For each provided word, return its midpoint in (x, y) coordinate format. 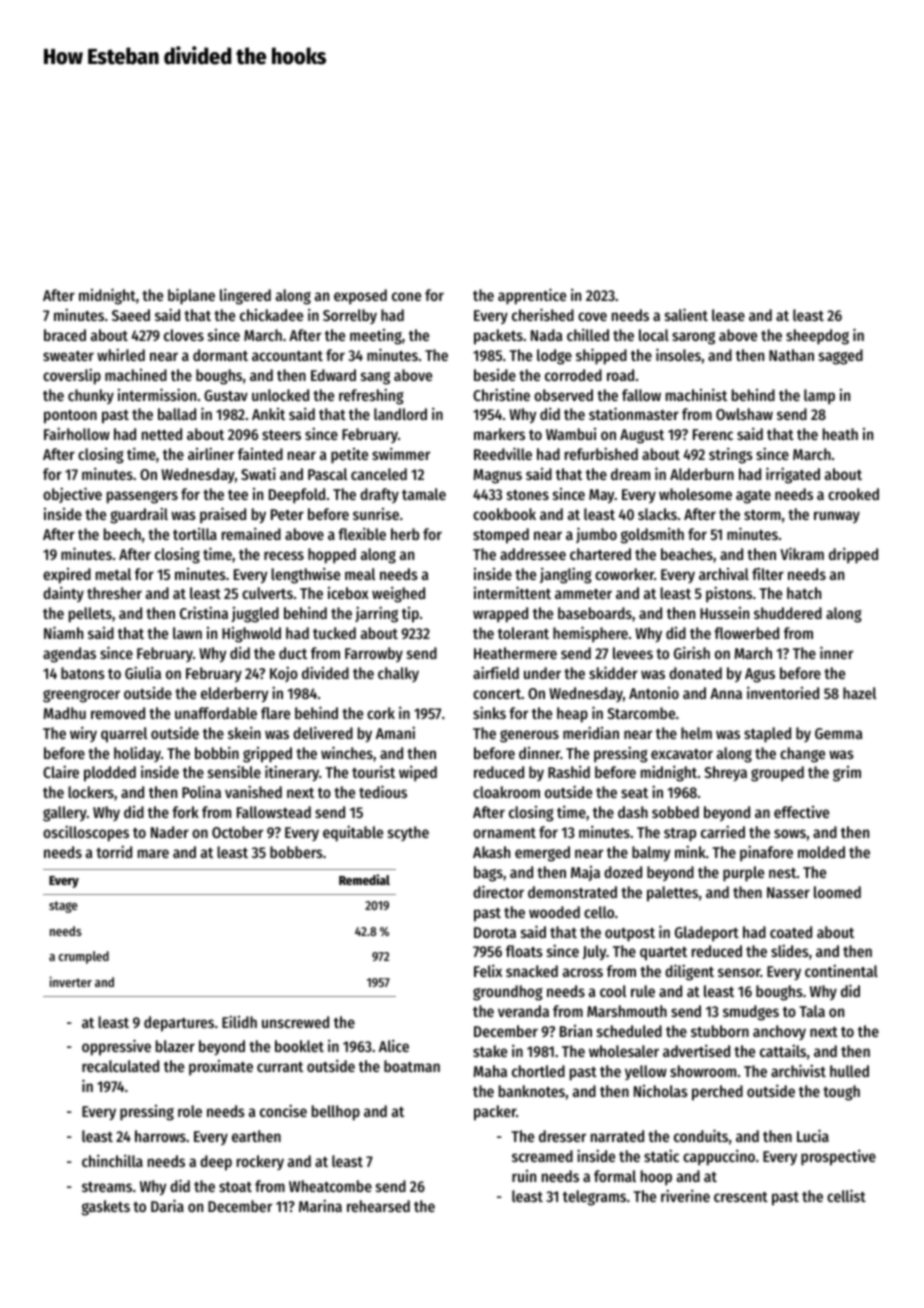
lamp (819, 396)
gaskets (106, 1208)
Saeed (131, 315)
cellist (846, 1195)
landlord (400, 414)
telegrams (594, 1198)
